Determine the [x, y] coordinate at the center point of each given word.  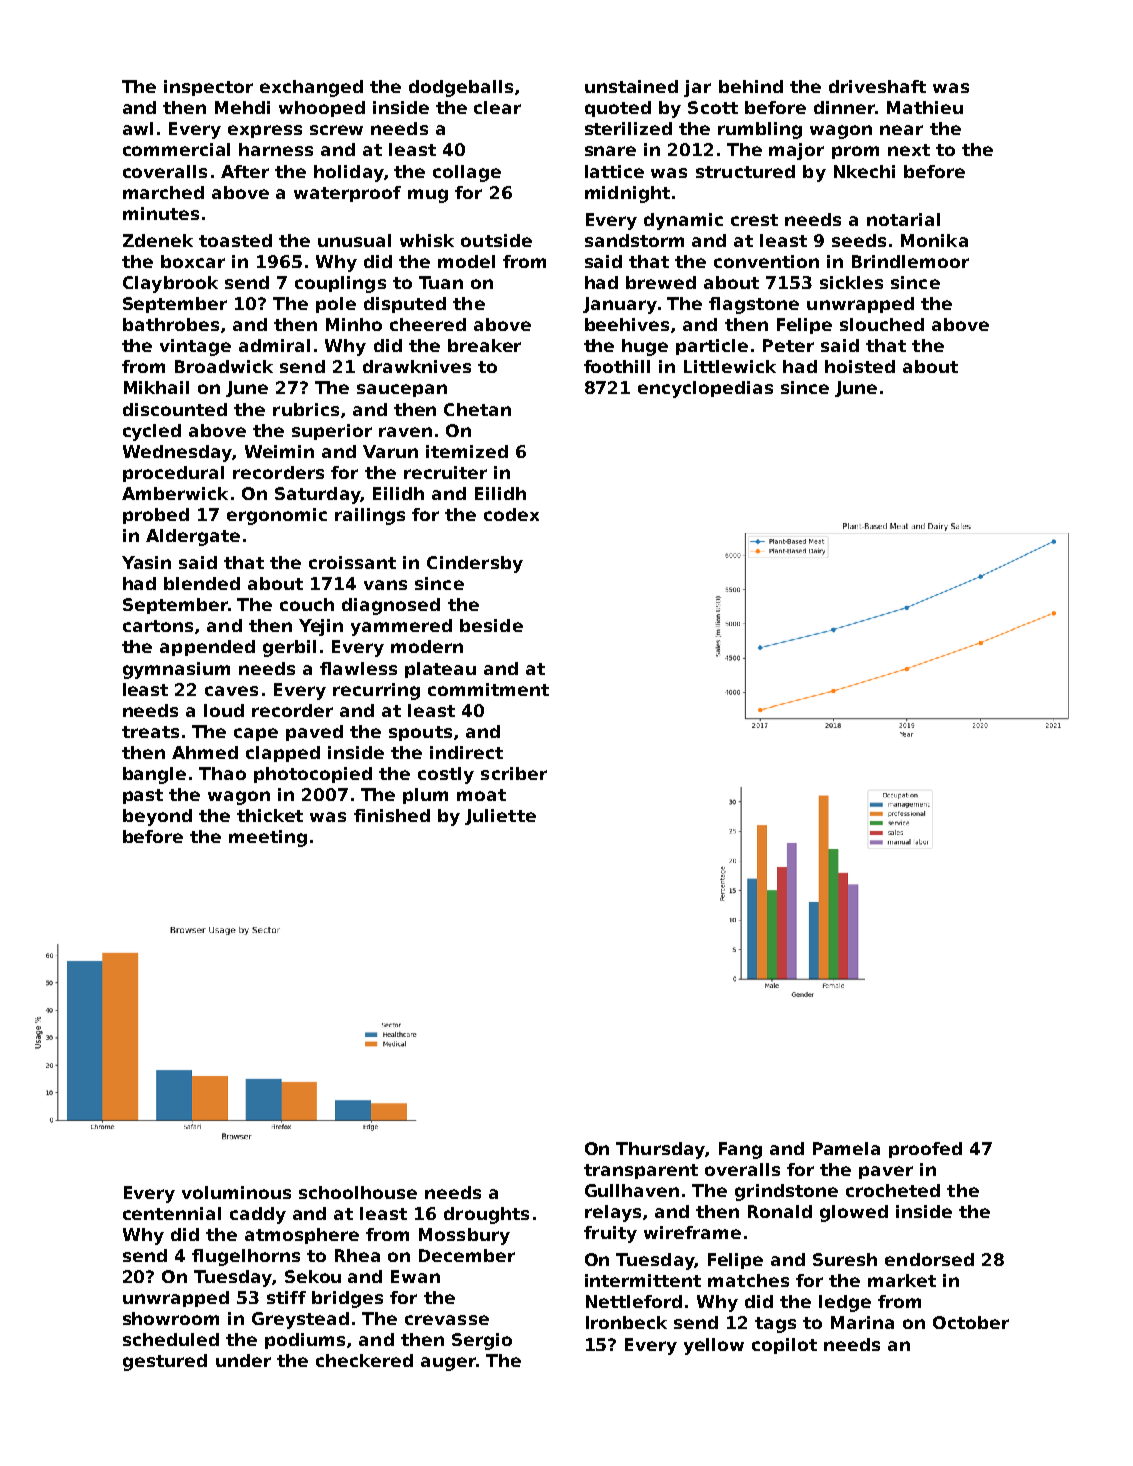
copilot [784, 1346]
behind [751, 86]
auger [448, 1364]
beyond [157, 817]
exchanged [311, 88]
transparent [641, 1171]
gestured [165, 1362]
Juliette [500, 817]
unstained [631, 86]
